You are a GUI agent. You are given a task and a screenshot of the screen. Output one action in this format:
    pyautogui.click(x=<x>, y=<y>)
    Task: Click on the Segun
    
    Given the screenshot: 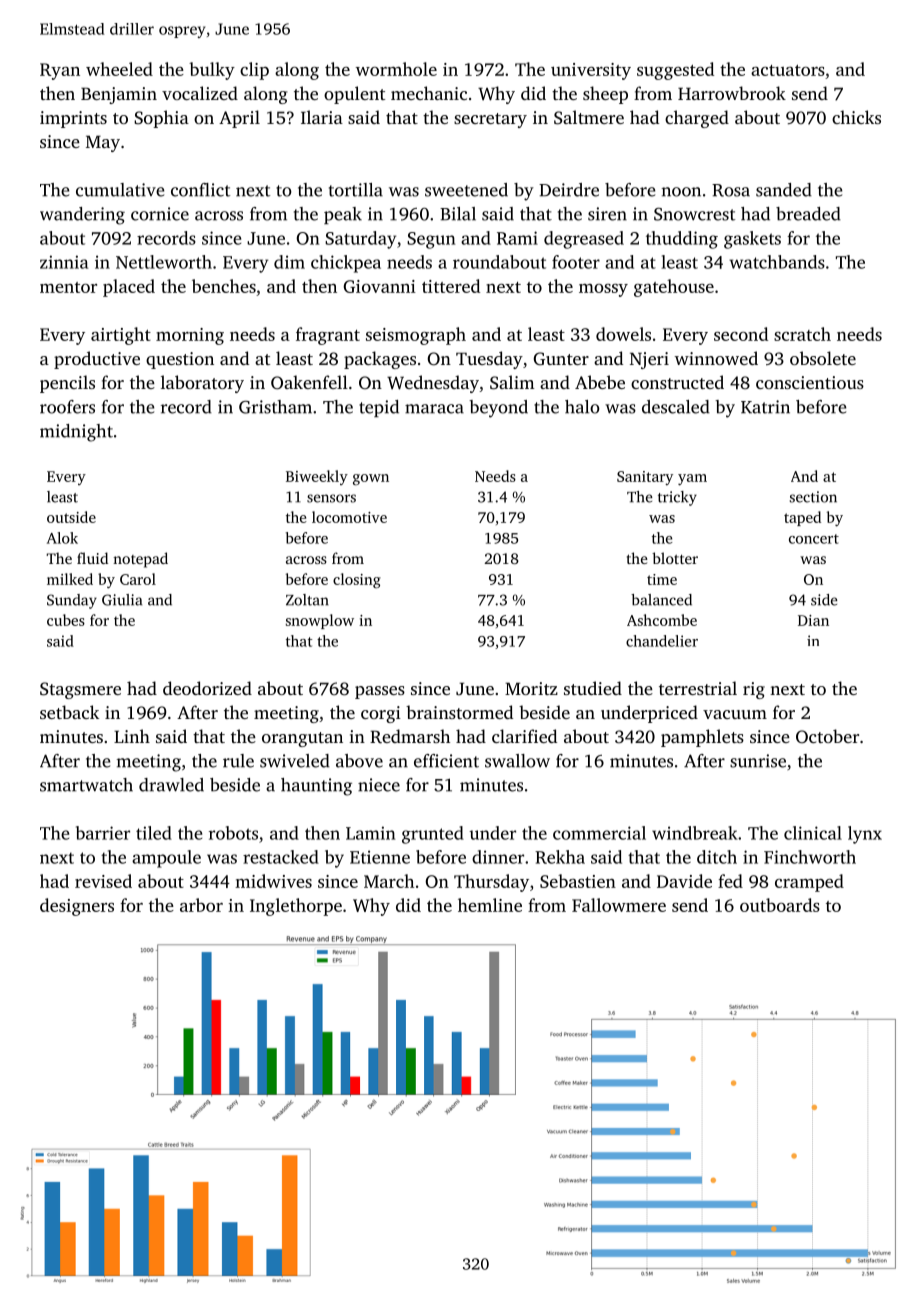 What is the action you would take?
    pyautogui.click(x=431, y=240)
